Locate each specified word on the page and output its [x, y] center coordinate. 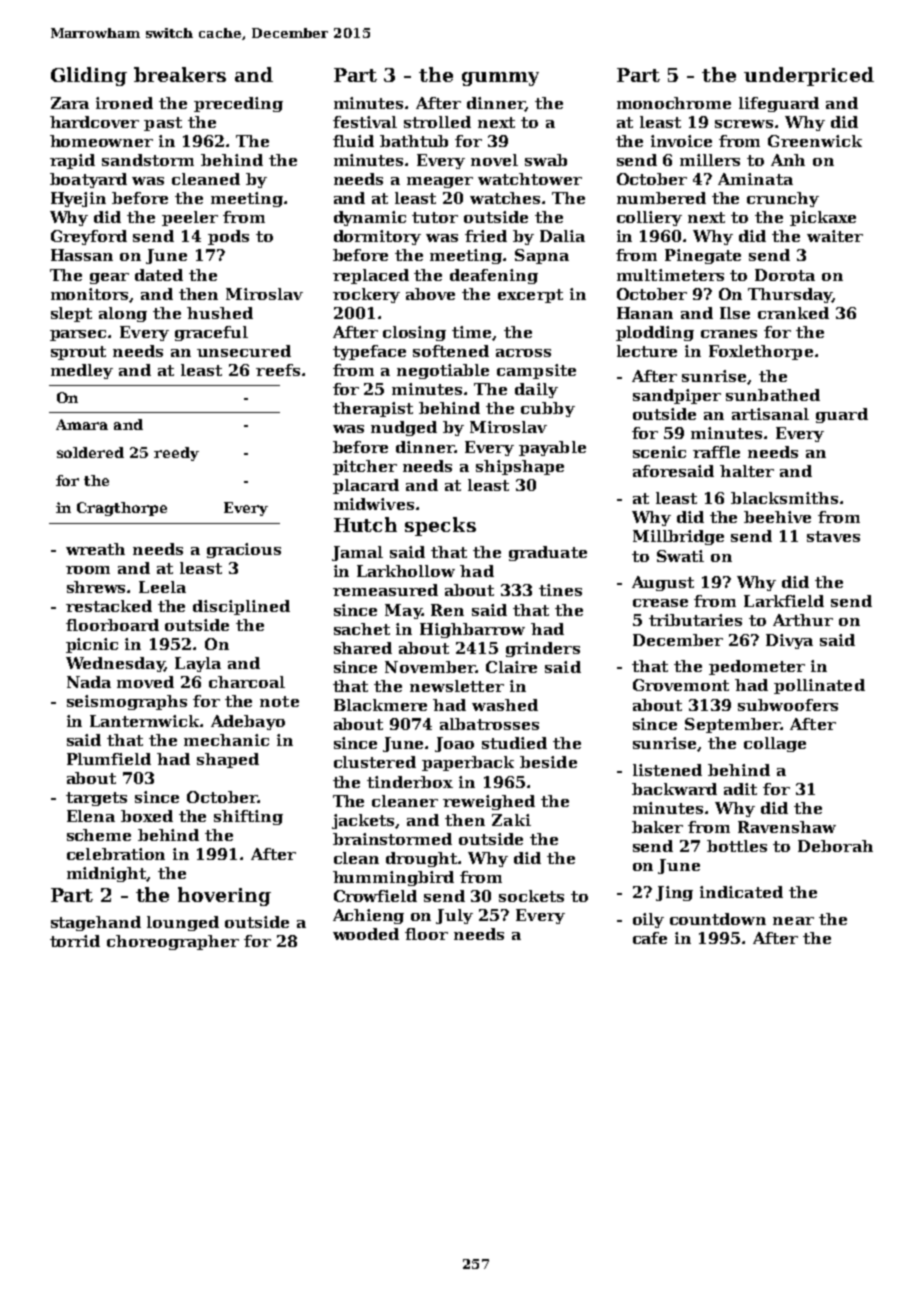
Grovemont [681, 685]
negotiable [443, 371]
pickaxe [823, 218]
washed [505, 705]
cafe [650, 938]
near [793, 921]
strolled [437, 122]
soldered [90, 452]
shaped [228, 760]
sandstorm [148, 160]
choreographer [173, 942]
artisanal [770, 414]
